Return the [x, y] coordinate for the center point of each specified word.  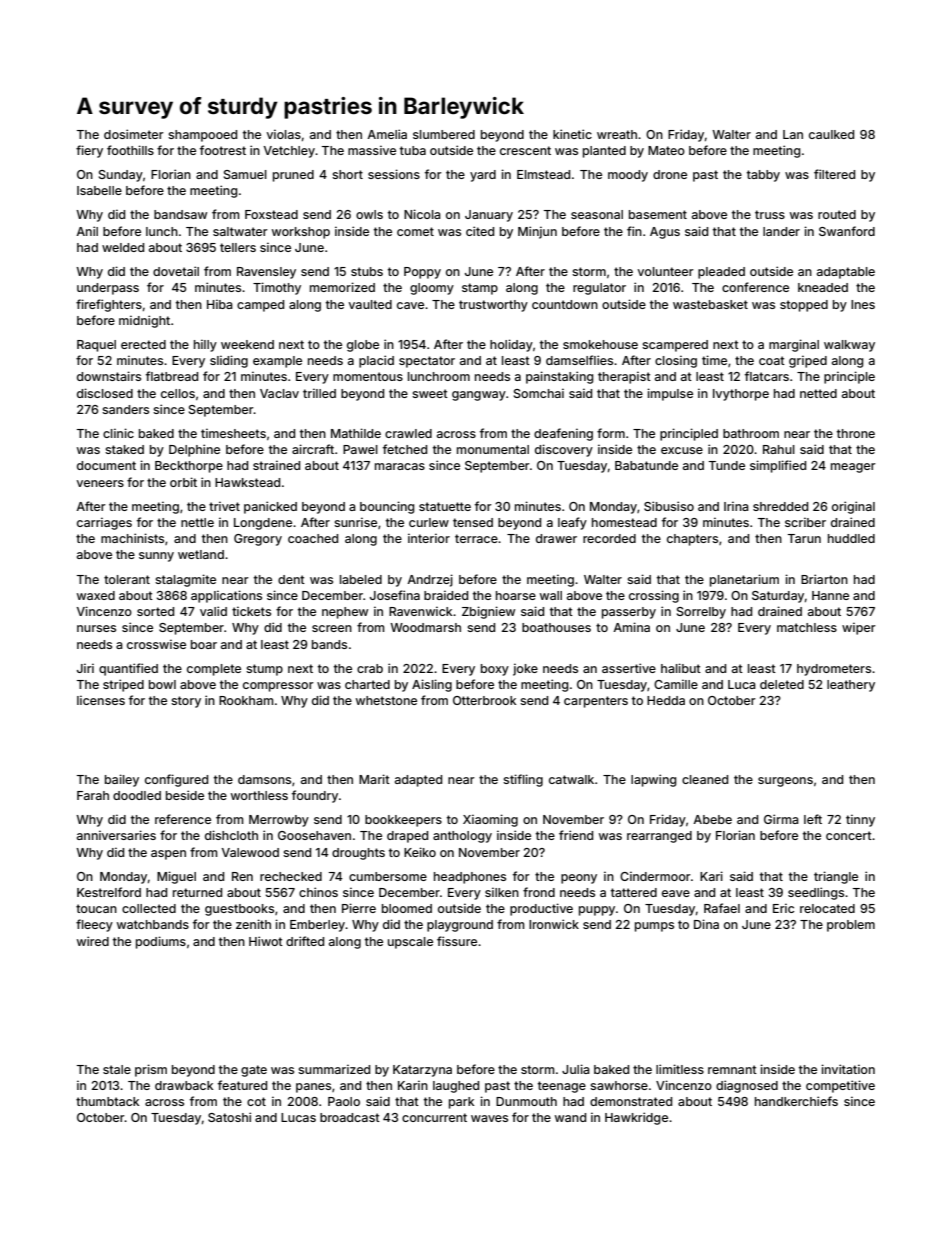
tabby [763, 176]
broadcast [350, 1117]
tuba [413, 150]
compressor [278, 687]
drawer [556, 538]
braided [446, 595]
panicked [270, 507]
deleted [782, 684]
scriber [805, 522]
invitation [848, 1069]
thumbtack [107, 1101]
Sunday [121, 176]
